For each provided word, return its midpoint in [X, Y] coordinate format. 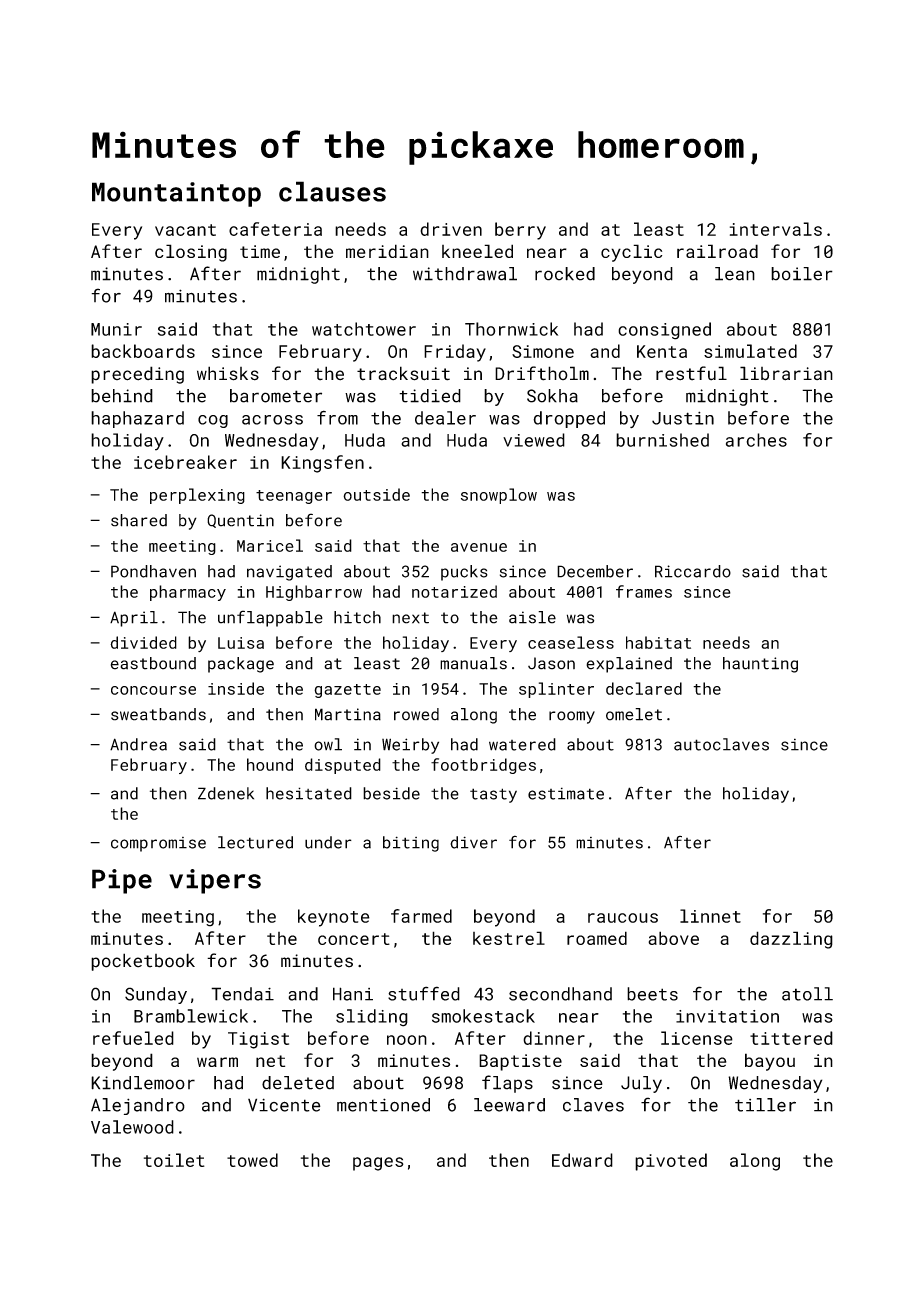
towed [252, 1160]
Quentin [240, 521]
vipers [215, 881]
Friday [455, 353]
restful [691, 373]
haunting [760, 665]
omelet [634, 714]
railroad [717, 251]
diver [473, 842]
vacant [185, 230]
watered [522, 744]
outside [376, 494]
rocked [565, 274]
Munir [116, 329]
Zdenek [226, 793]
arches [756, 440]
